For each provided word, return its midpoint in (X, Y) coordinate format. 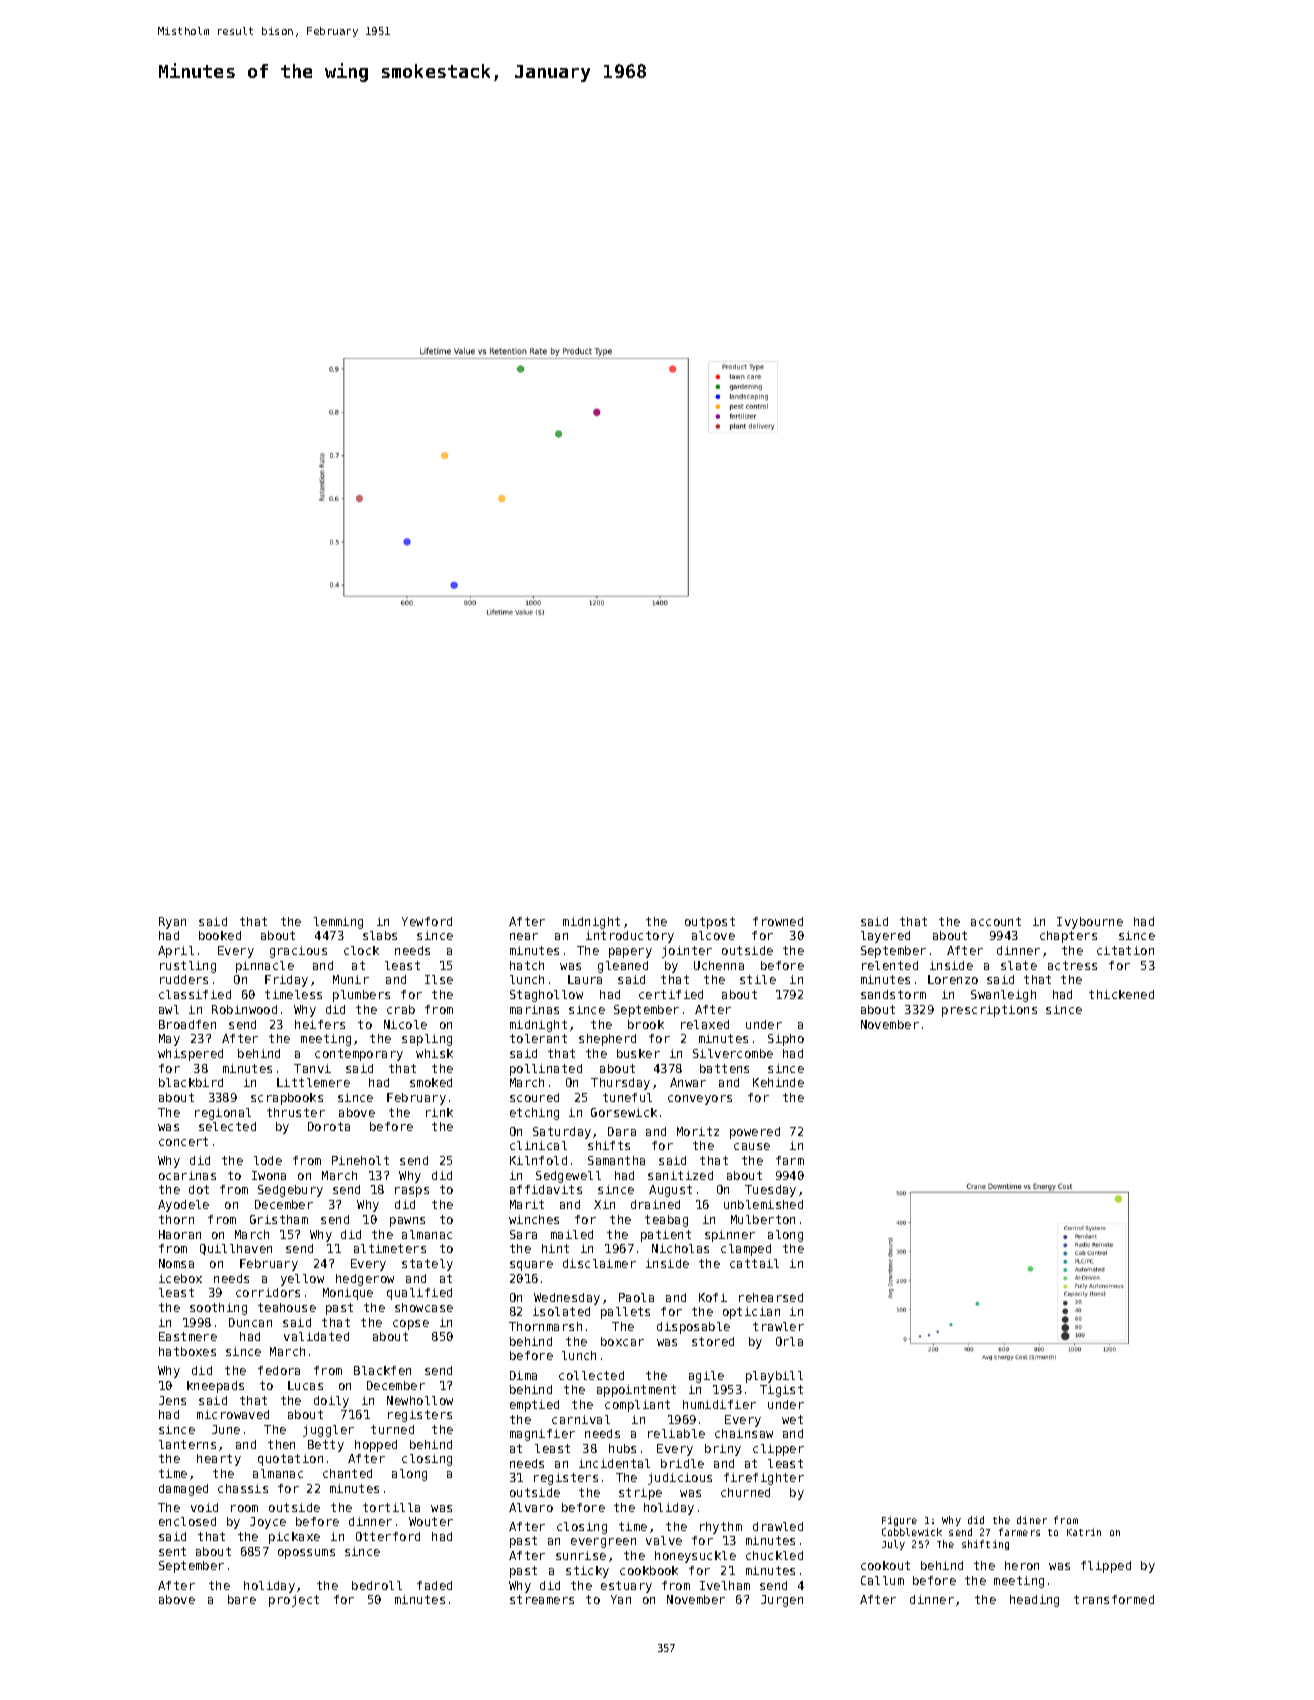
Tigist (781, 1391)
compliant (637, 1406)
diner (1032, 1520)
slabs (380, 935)
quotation (290, 1460)
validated (316, 1336)
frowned (778, 921)
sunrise (581, 1555)
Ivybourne (1090, 923)
